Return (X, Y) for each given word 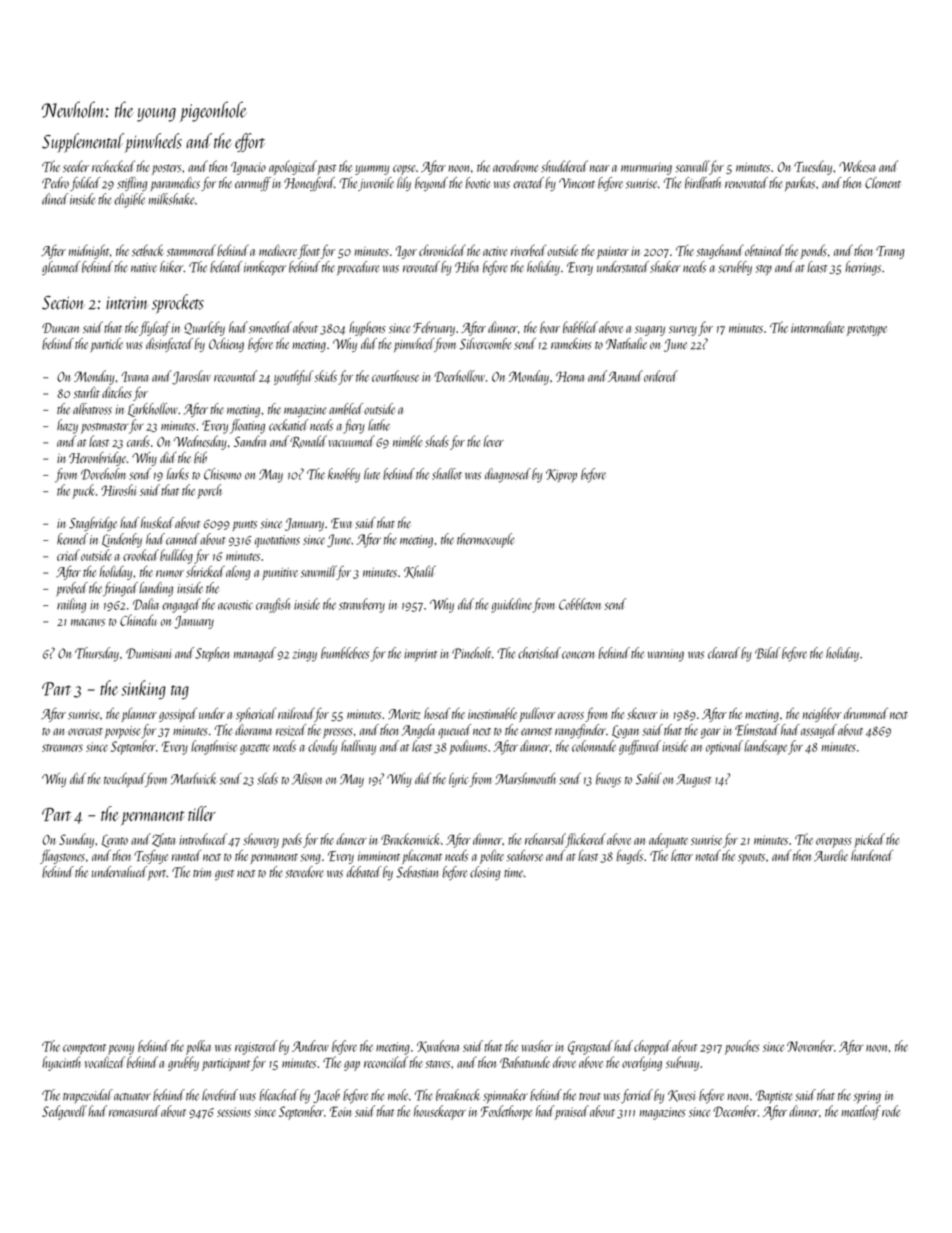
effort (250, 142)
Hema (570, 377)
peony (121, 1050)
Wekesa (857, 166)
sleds (267, 779)
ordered (661, 376)
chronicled (442, 250)
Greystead (590, 1047)
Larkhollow (153, 410)
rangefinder (580, 731)
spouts (751, 859)
